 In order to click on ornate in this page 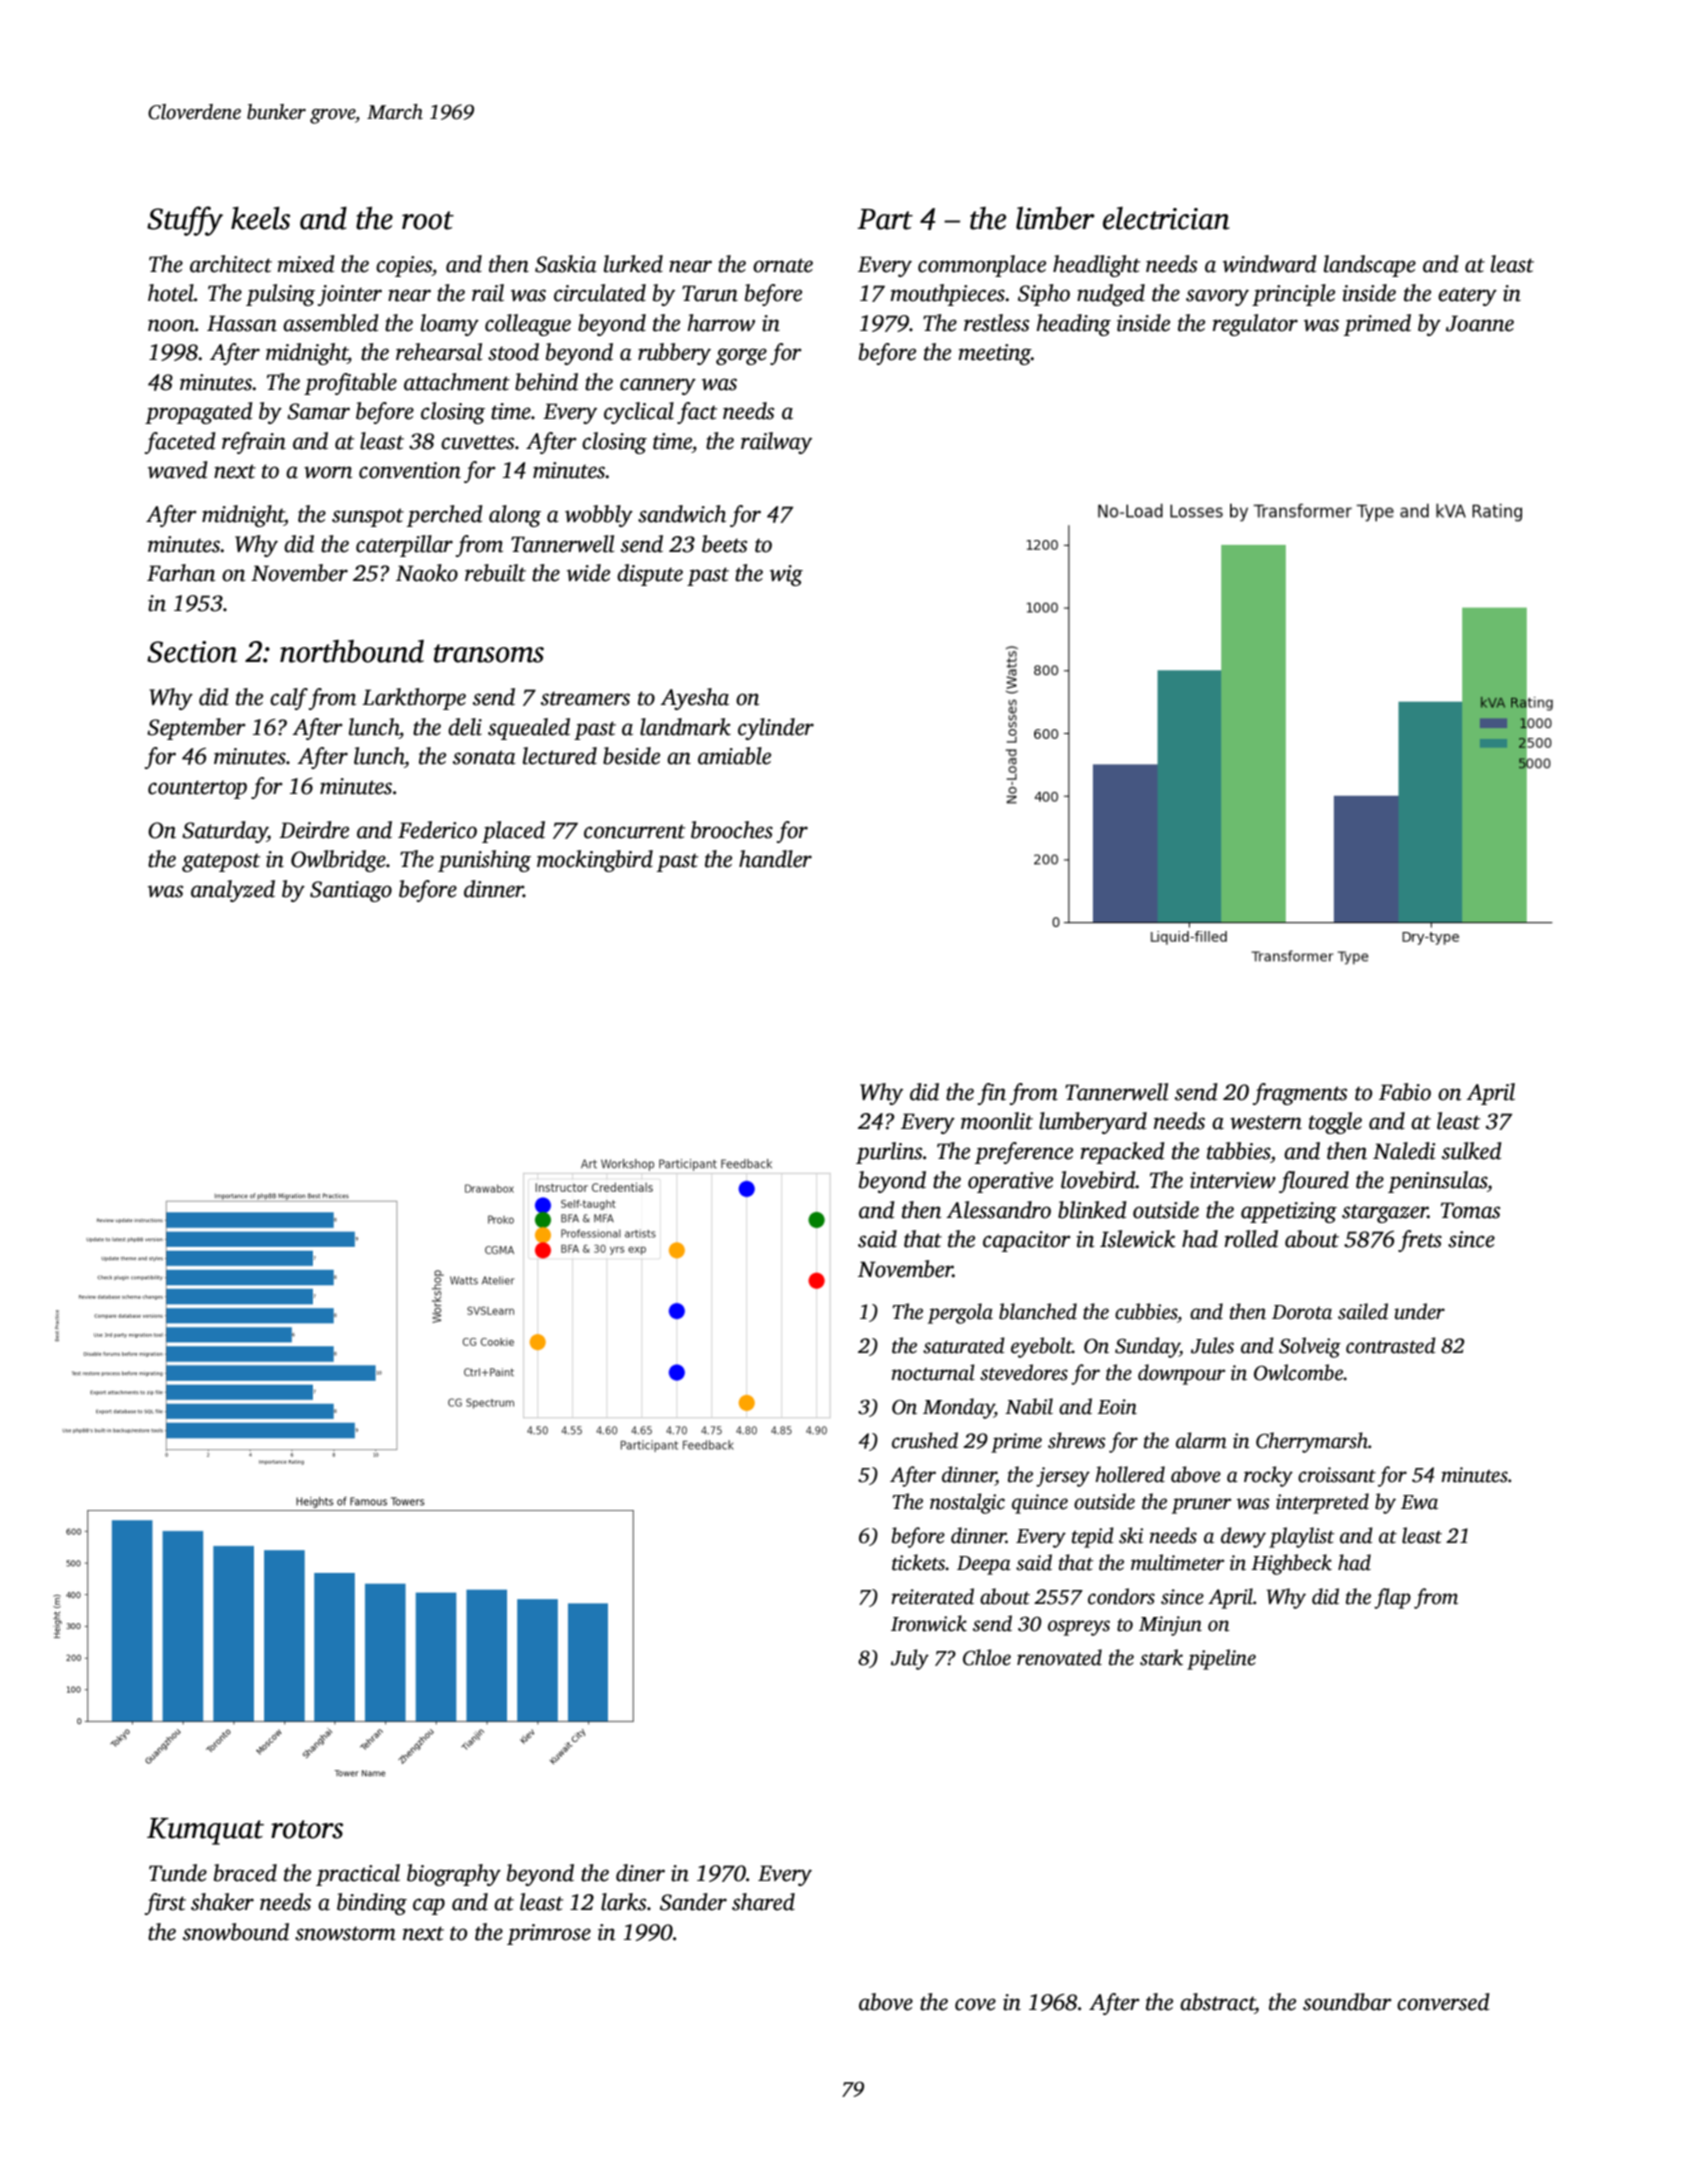, I will do `click(783, 265)`.
